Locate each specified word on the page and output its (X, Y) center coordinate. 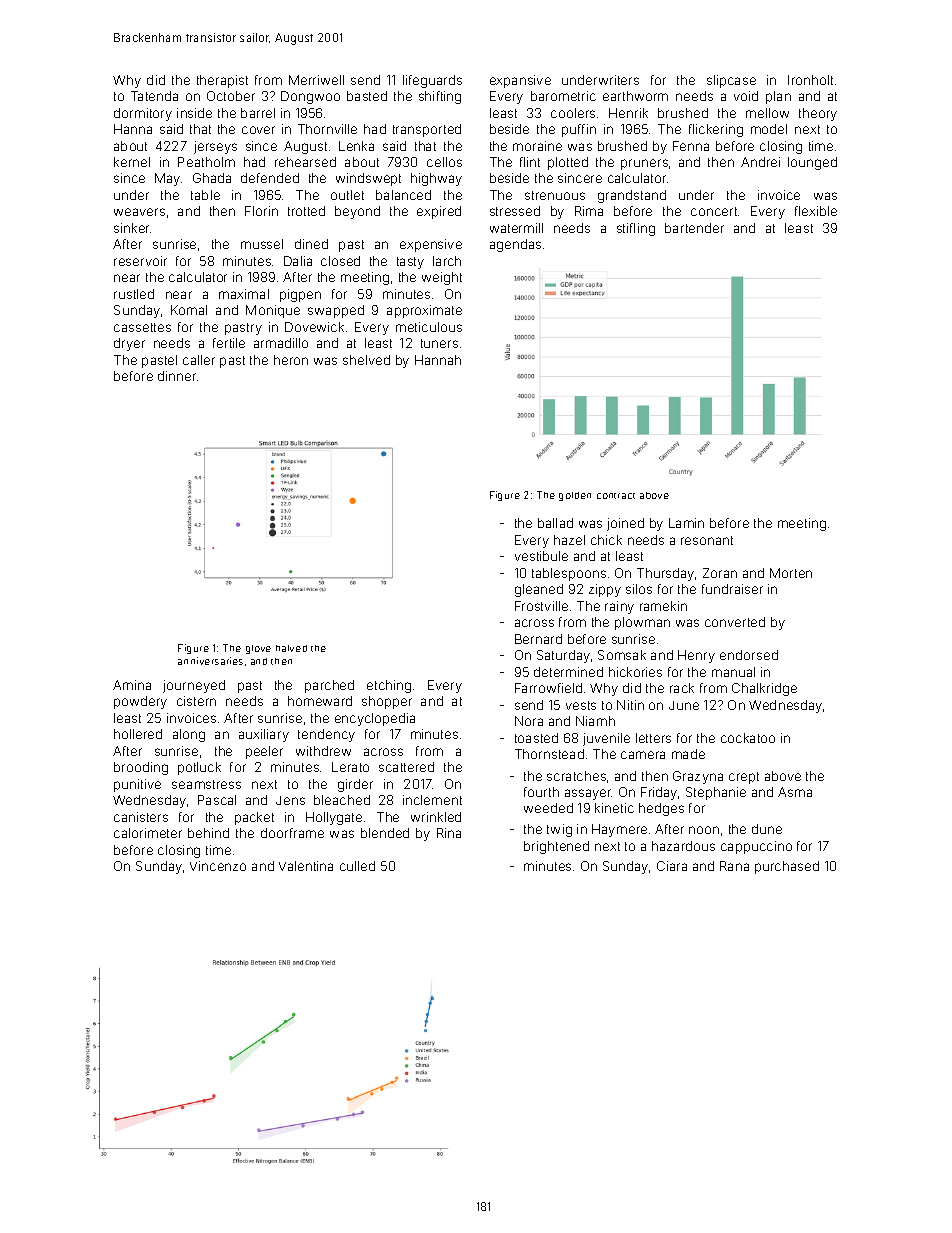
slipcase (731, 81)
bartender (694, 228)
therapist (222, 81)
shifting (440, 97)
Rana (734, 866)
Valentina (306, 866)
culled (357, 866)
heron (291, 360)
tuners (439, 343)
